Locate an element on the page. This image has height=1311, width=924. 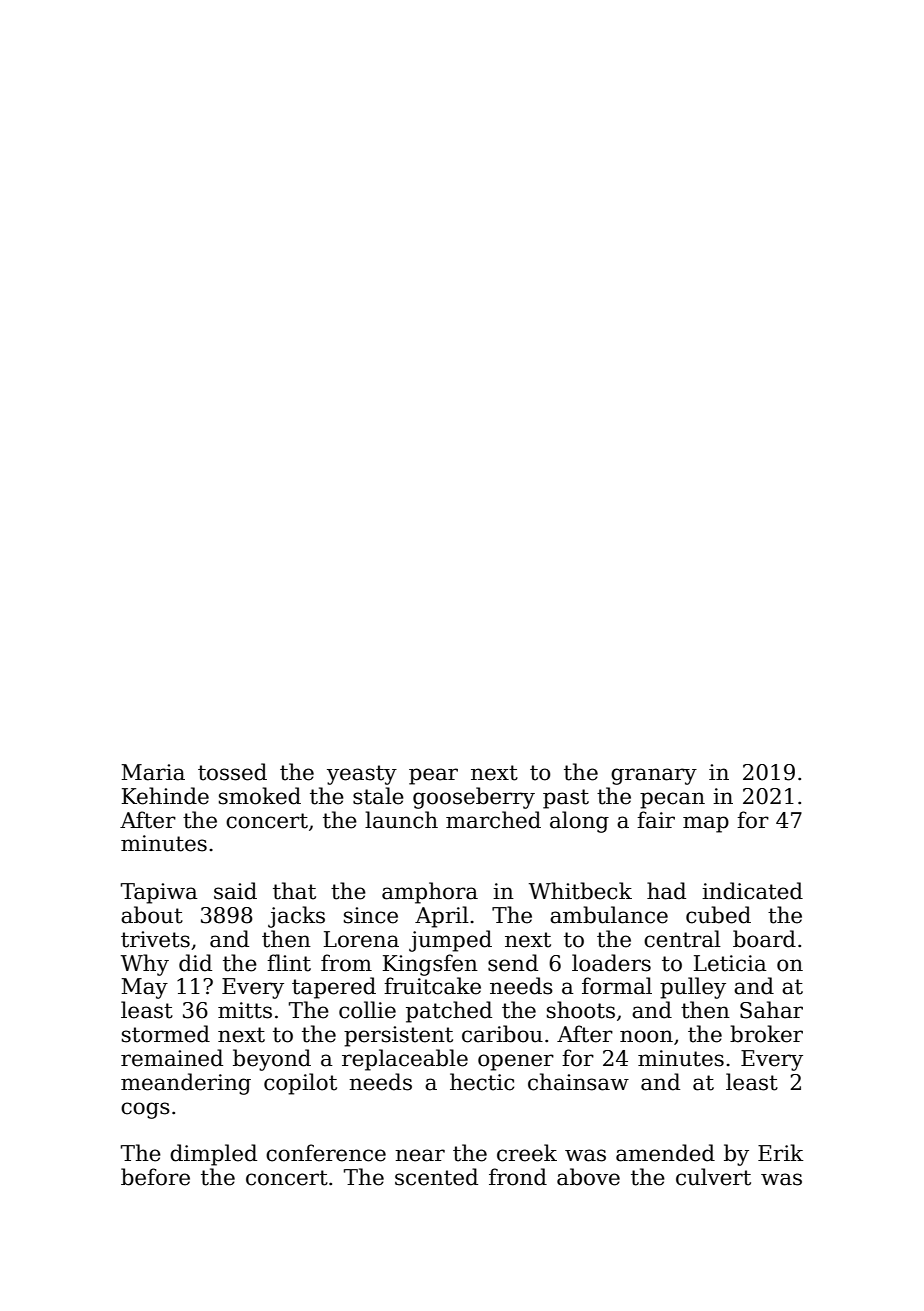
launch is located at coordinates (401, 820).
